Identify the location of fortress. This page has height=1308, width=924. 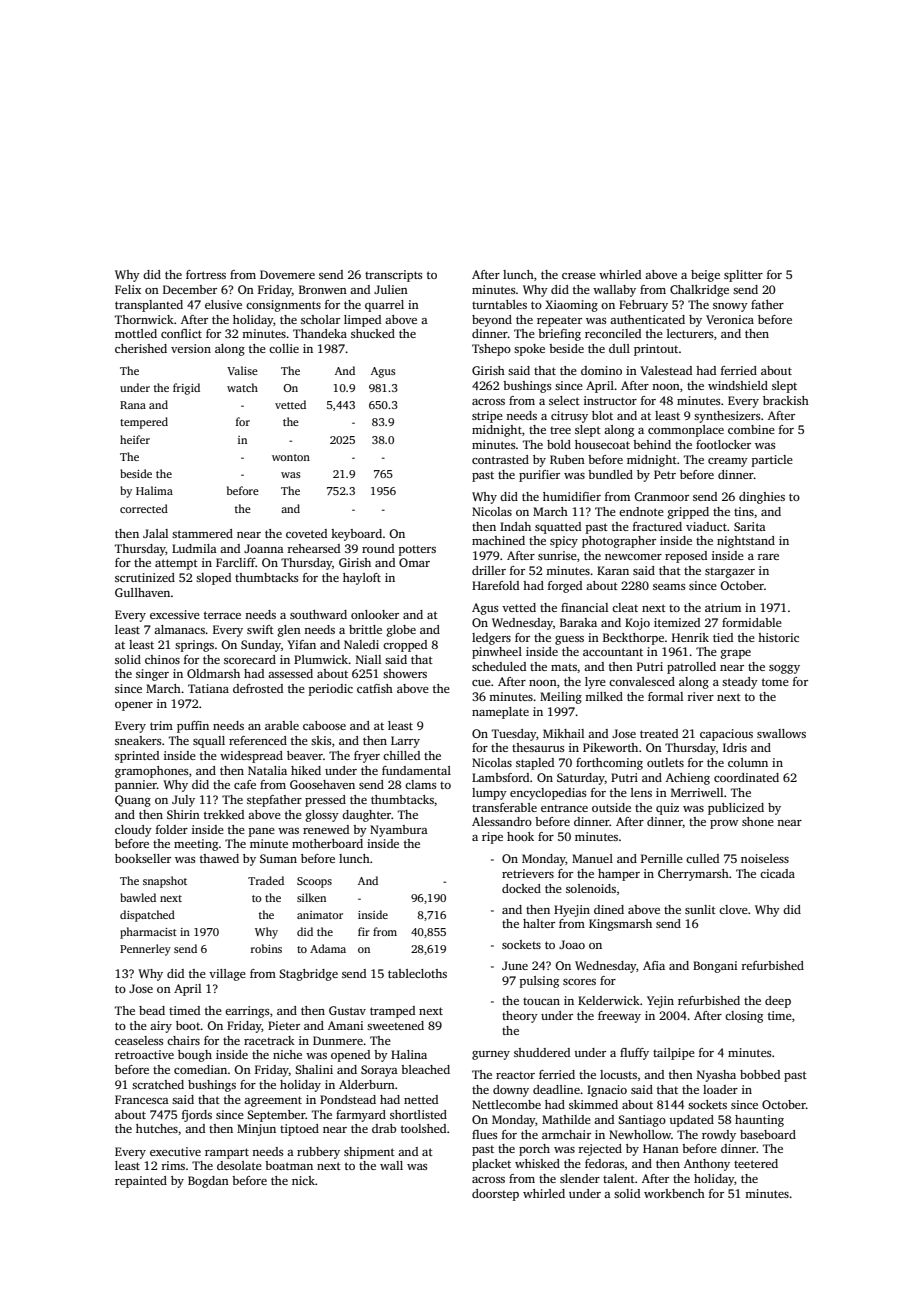
(206, 274).
